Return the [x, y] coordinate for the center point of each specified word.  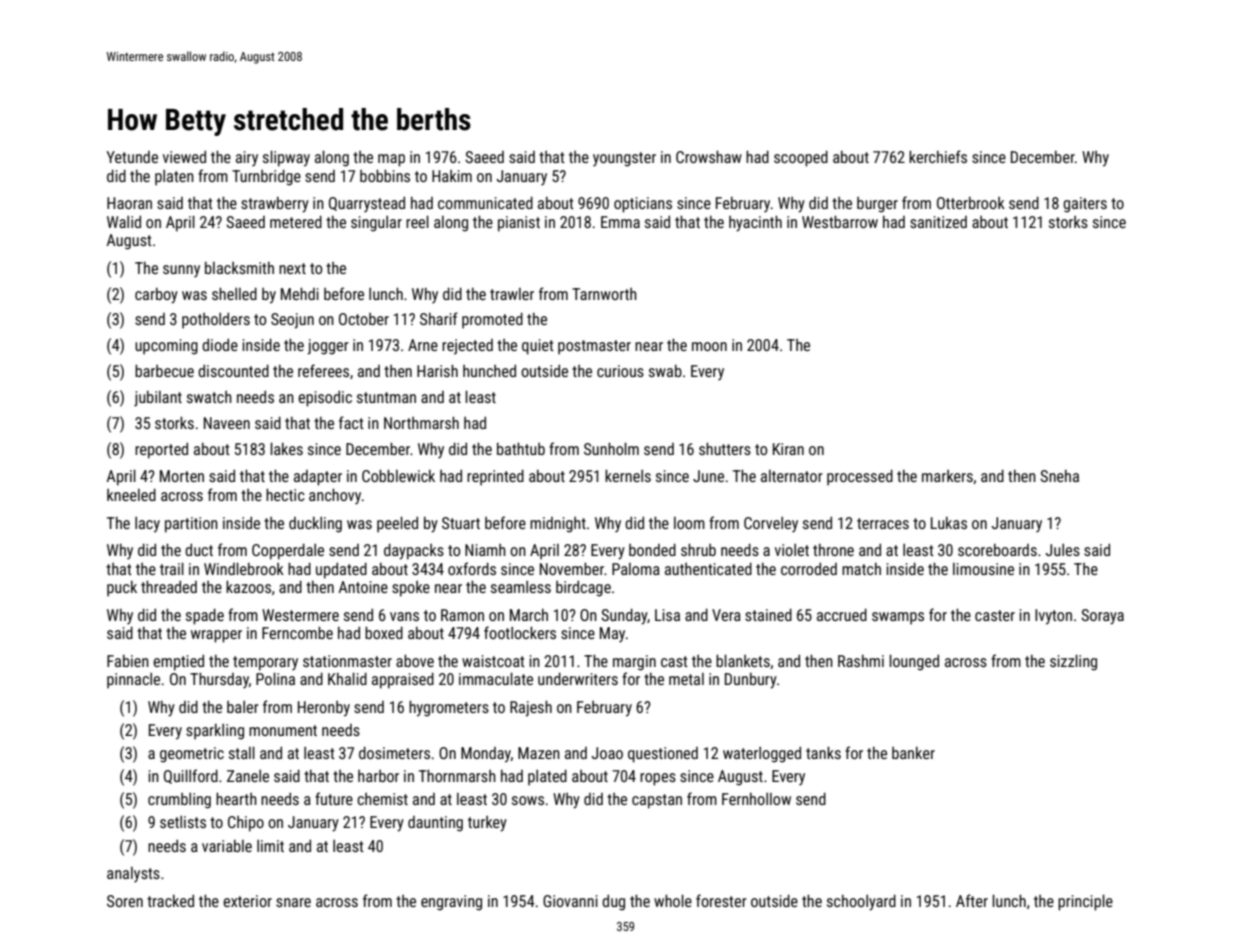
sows [528, 800]
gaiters [1085, 205]
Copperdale [288, 551]
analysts [133, 874]
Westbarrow [840, 221]
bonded [652, 549]
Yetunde [132, 157]
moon [709, 346]
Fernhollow [756, 799]
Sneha [1059, 476]
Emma [620, 222]
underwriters [578, 678]
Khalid [347, 678]
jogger [328, 347]
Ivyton [1053, 617]
